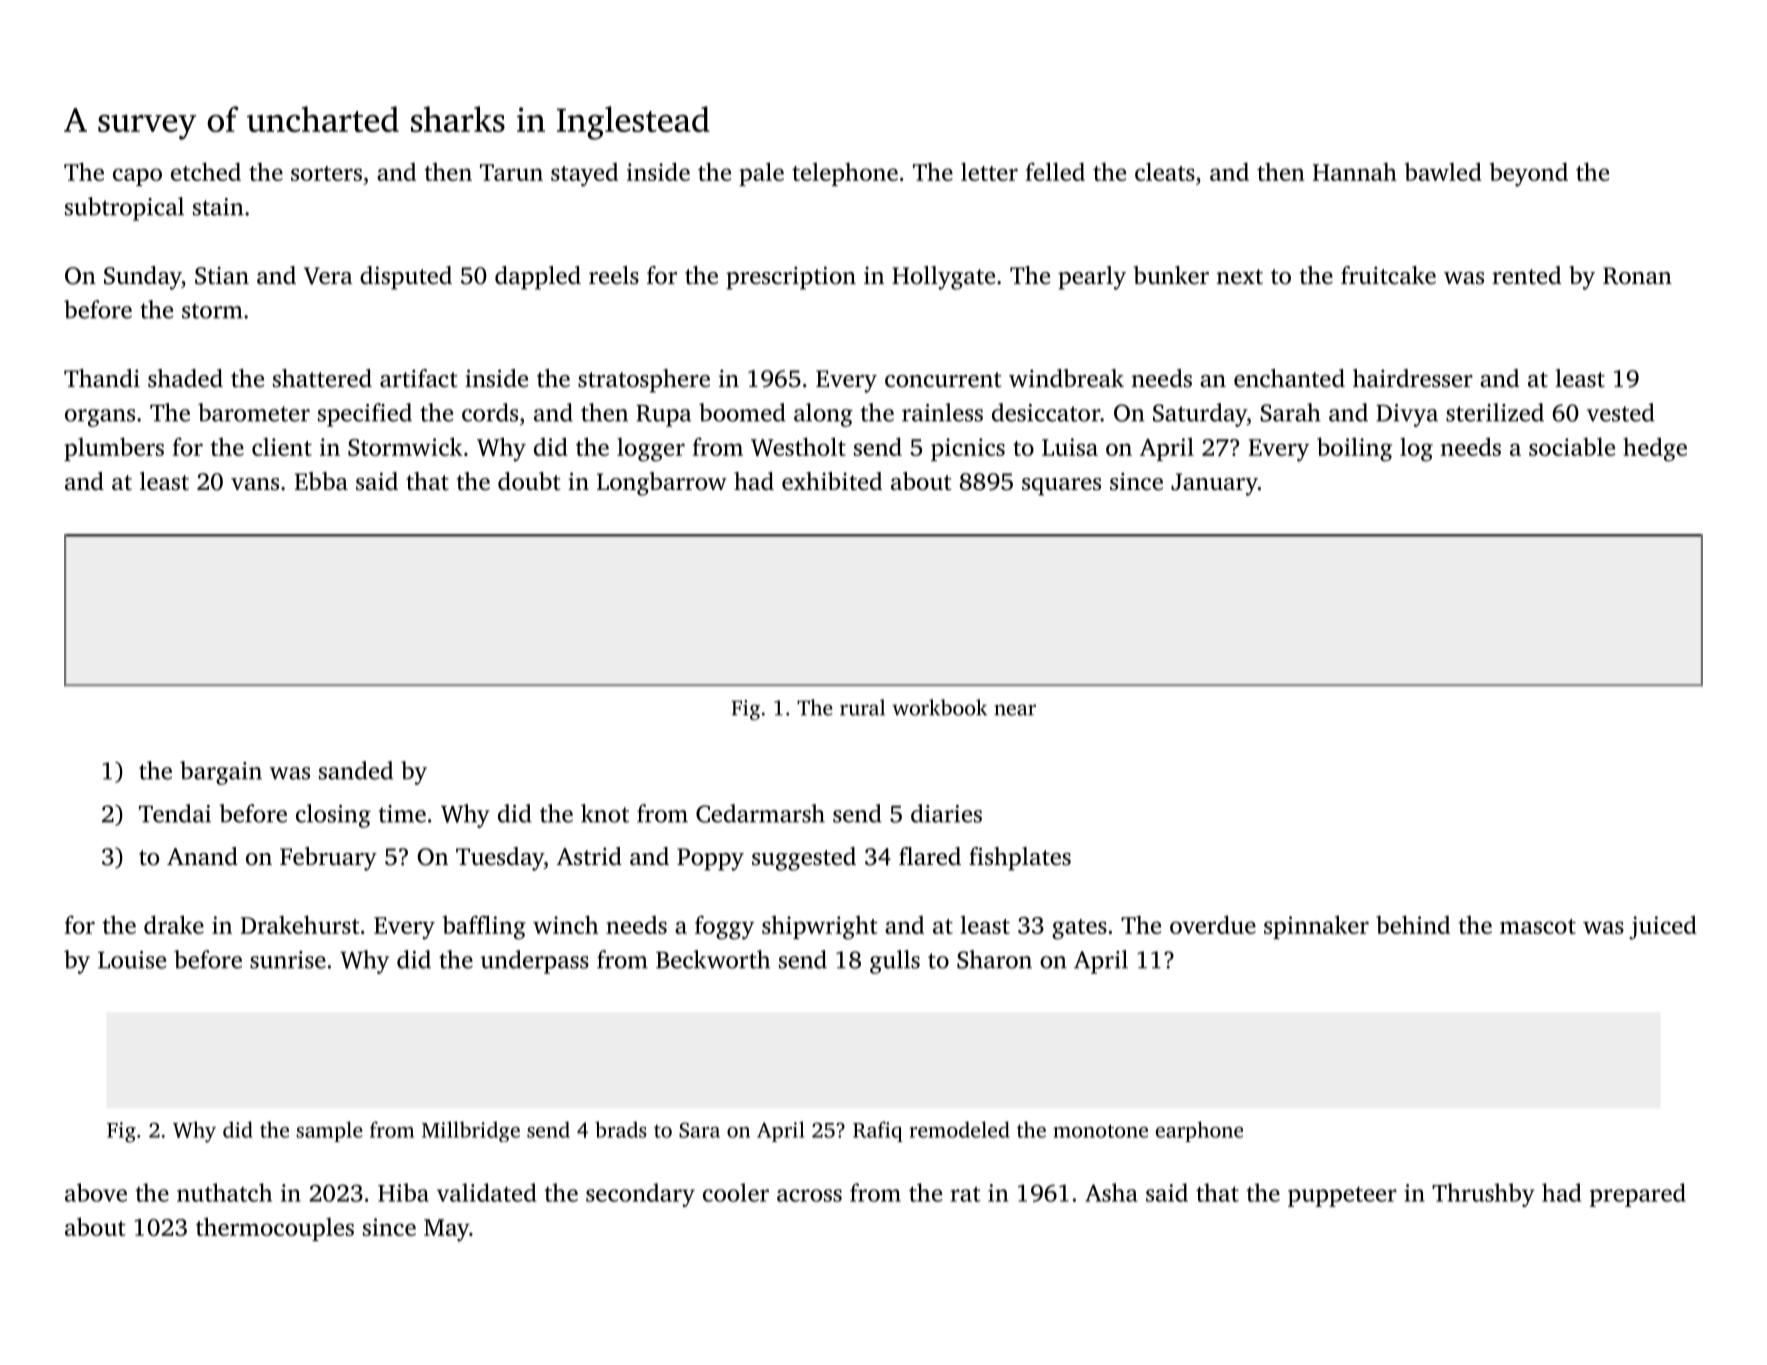 The height and width of the page is (1365, 1767). Describe the element at coordinates (943, 380) in the page. I see `concurrent` at that location.
